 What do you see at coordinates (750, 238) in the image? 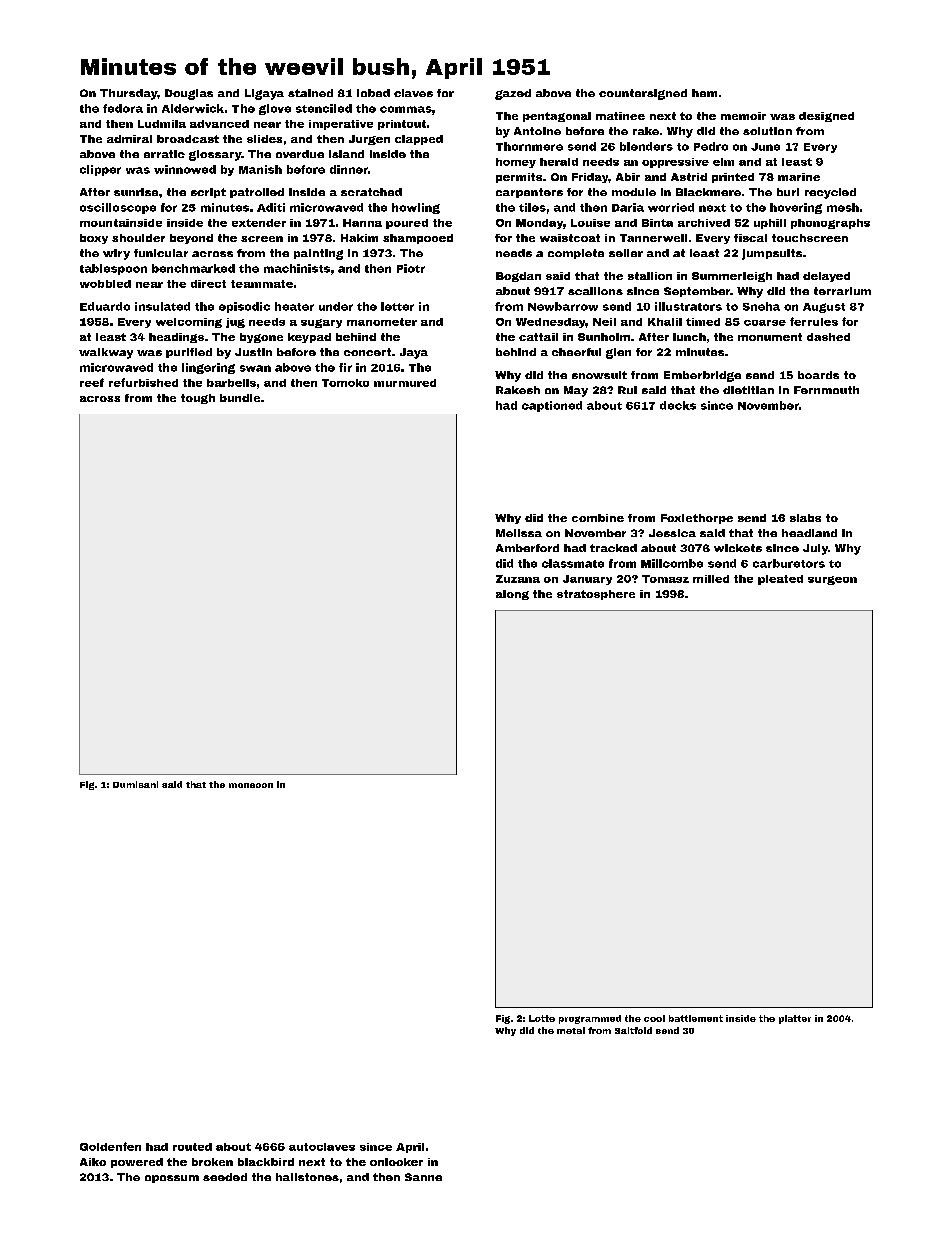
I see `fiscal` at bounding box center [750, 238].
